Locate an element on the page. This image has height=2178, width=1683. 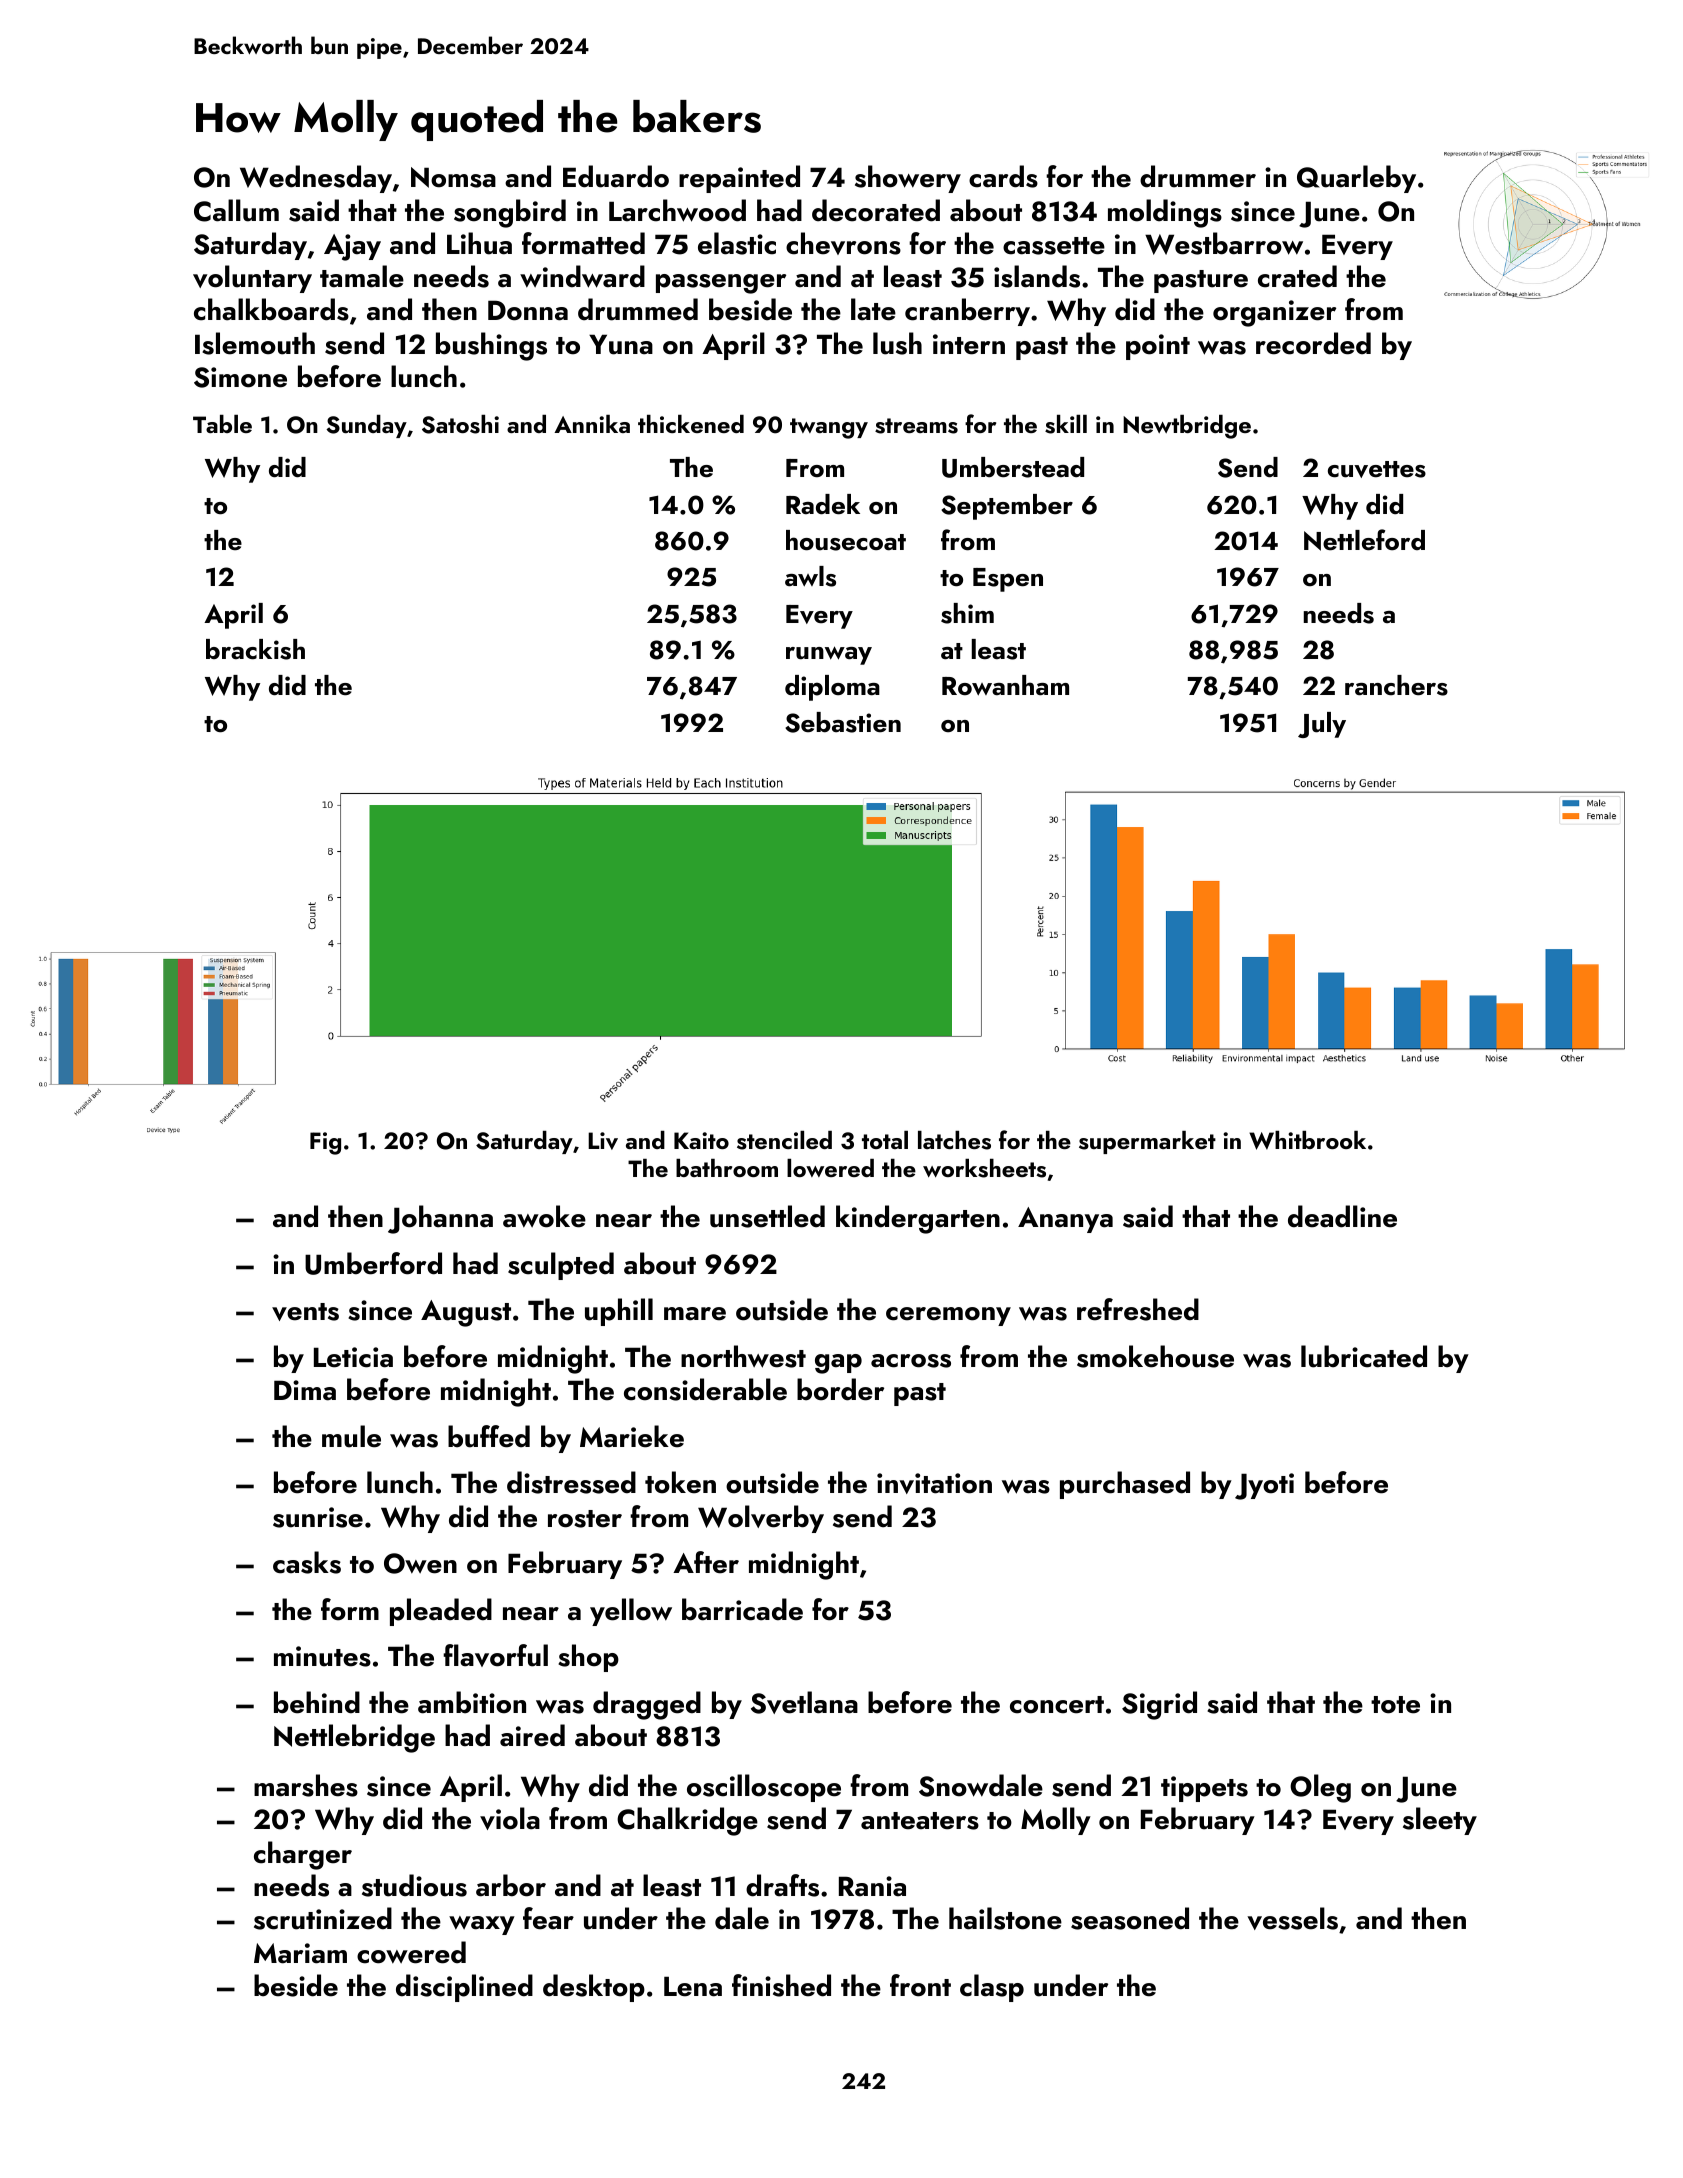
Liv is located at coordinates (603, 1141).
